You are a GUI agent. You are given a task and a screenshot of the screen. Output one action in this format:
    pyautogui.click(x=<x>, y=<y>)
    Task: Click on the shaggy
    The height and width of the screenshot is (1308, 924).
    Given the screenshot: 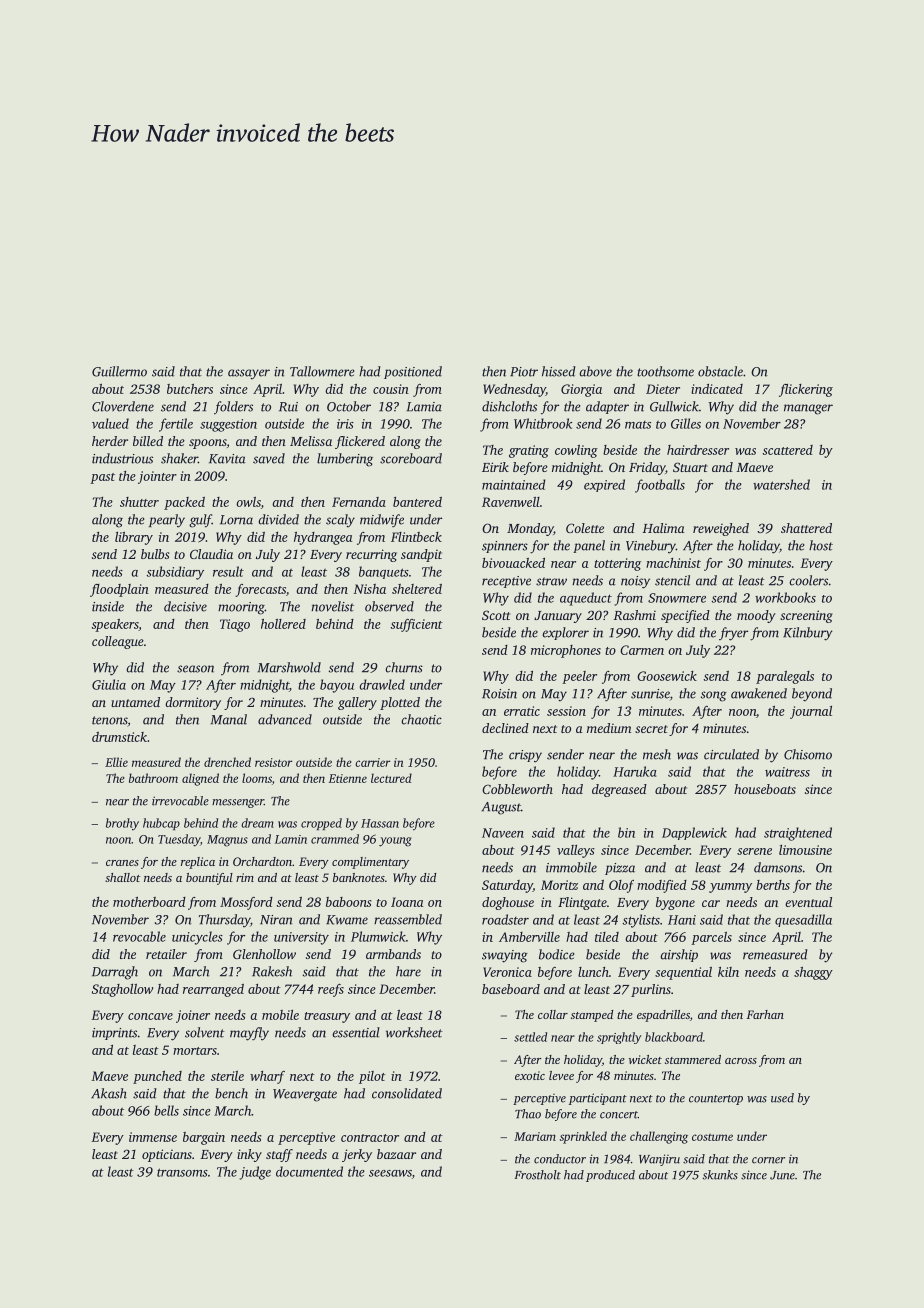 What is the action you would take?
    pyautogui.click(x=813, y=973)
